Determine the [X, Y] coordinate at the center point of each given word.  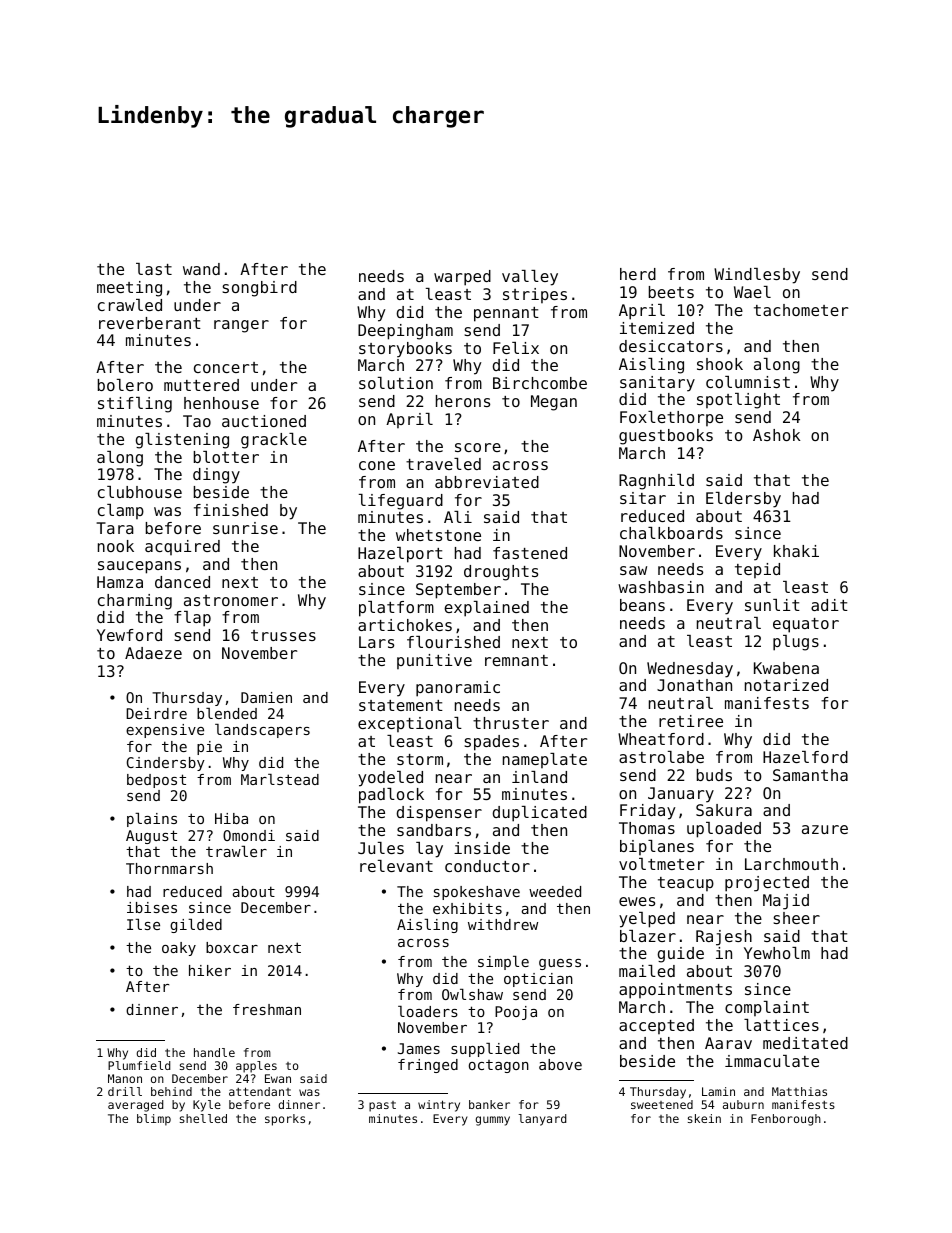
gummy [492, 1121]
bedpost [156, 781]
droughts [501, 573]
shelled [203, 1118]
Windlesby [757, 276]
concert [226, 367]
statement [401, 705]
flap [192, 619]
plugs [796, 643]
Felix [516, 348]
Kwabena [786, 668]
